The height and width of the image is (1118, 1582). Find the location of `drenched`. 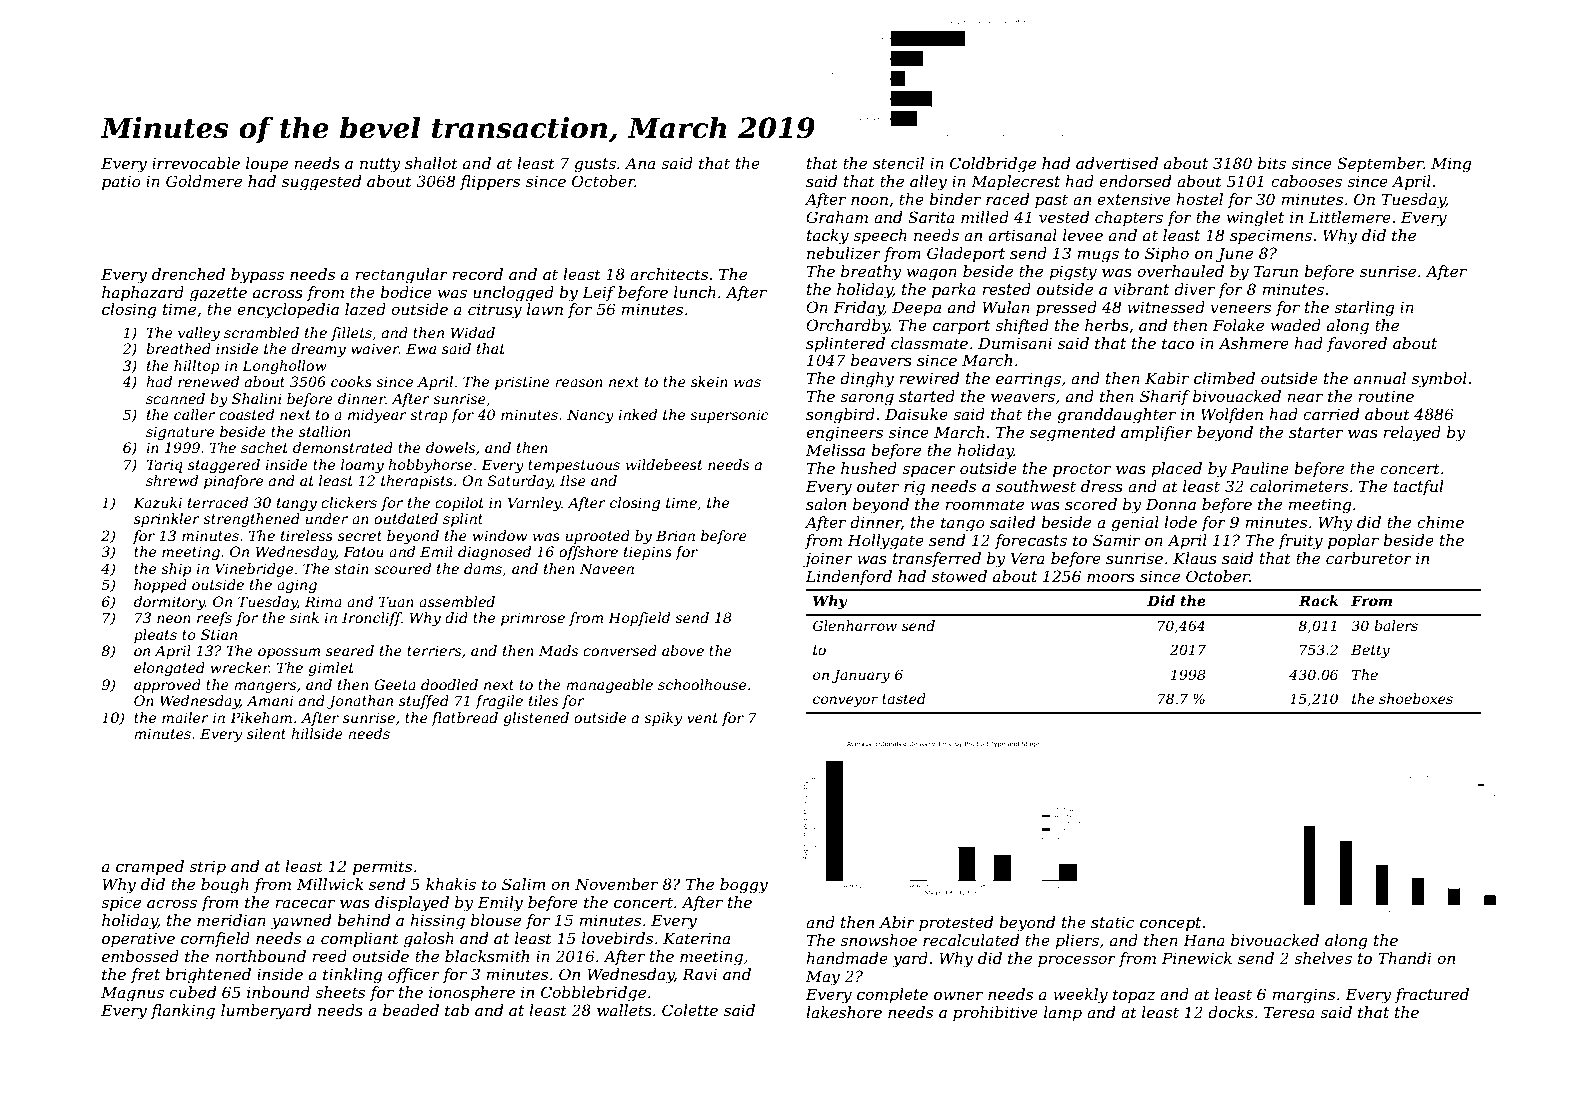

drenched is located at coordinates (188, 274).
